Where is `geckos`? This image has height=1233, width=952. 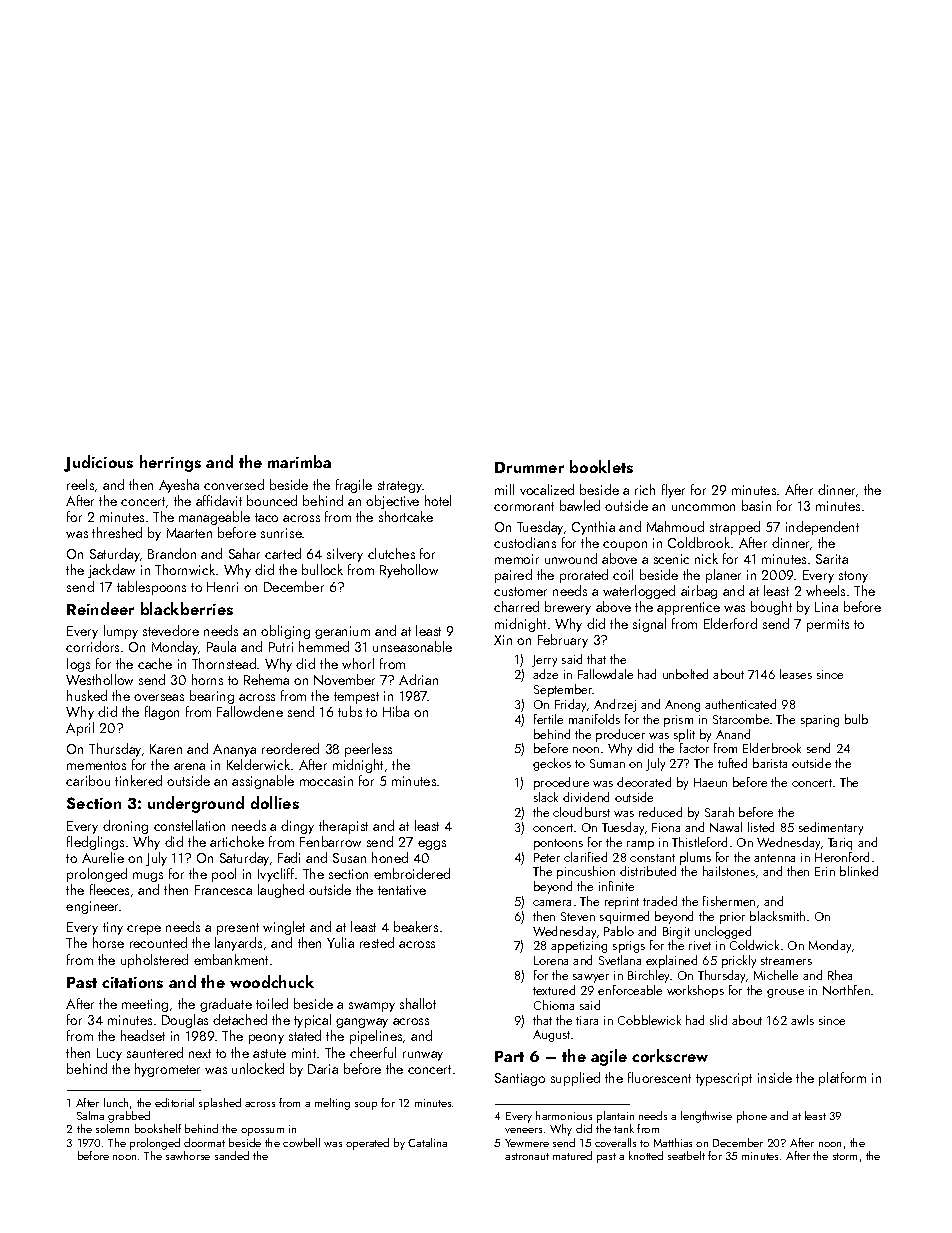
geckos is located at coordinates (552, 764).
